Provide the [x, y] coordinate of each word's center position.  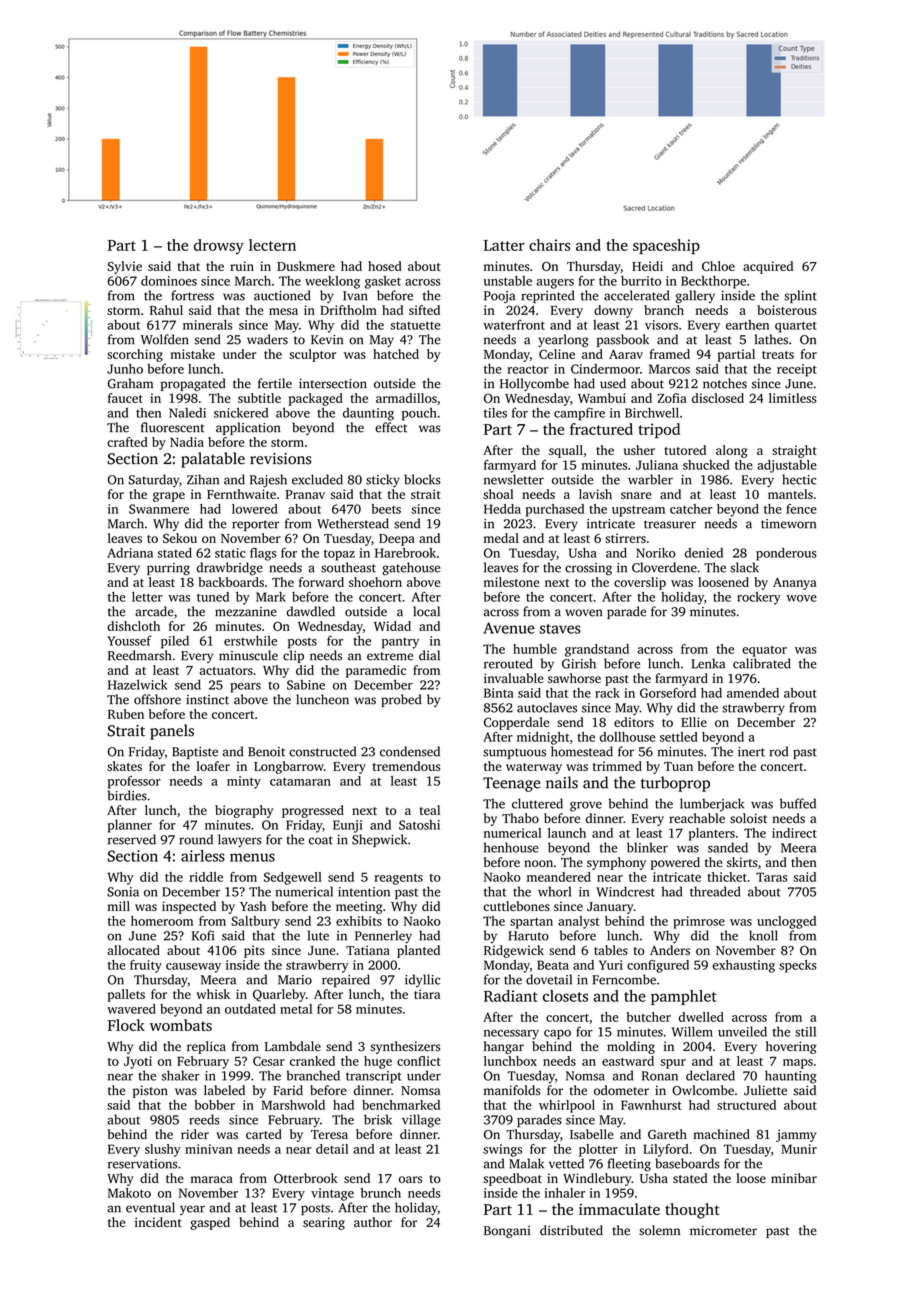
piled [175, 642]
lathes [771, 339]
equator [764, 651]
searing [324, 1223]
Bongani [507, 1232]
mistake [193, 354]
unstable [508, 281]
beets [386, 509]
